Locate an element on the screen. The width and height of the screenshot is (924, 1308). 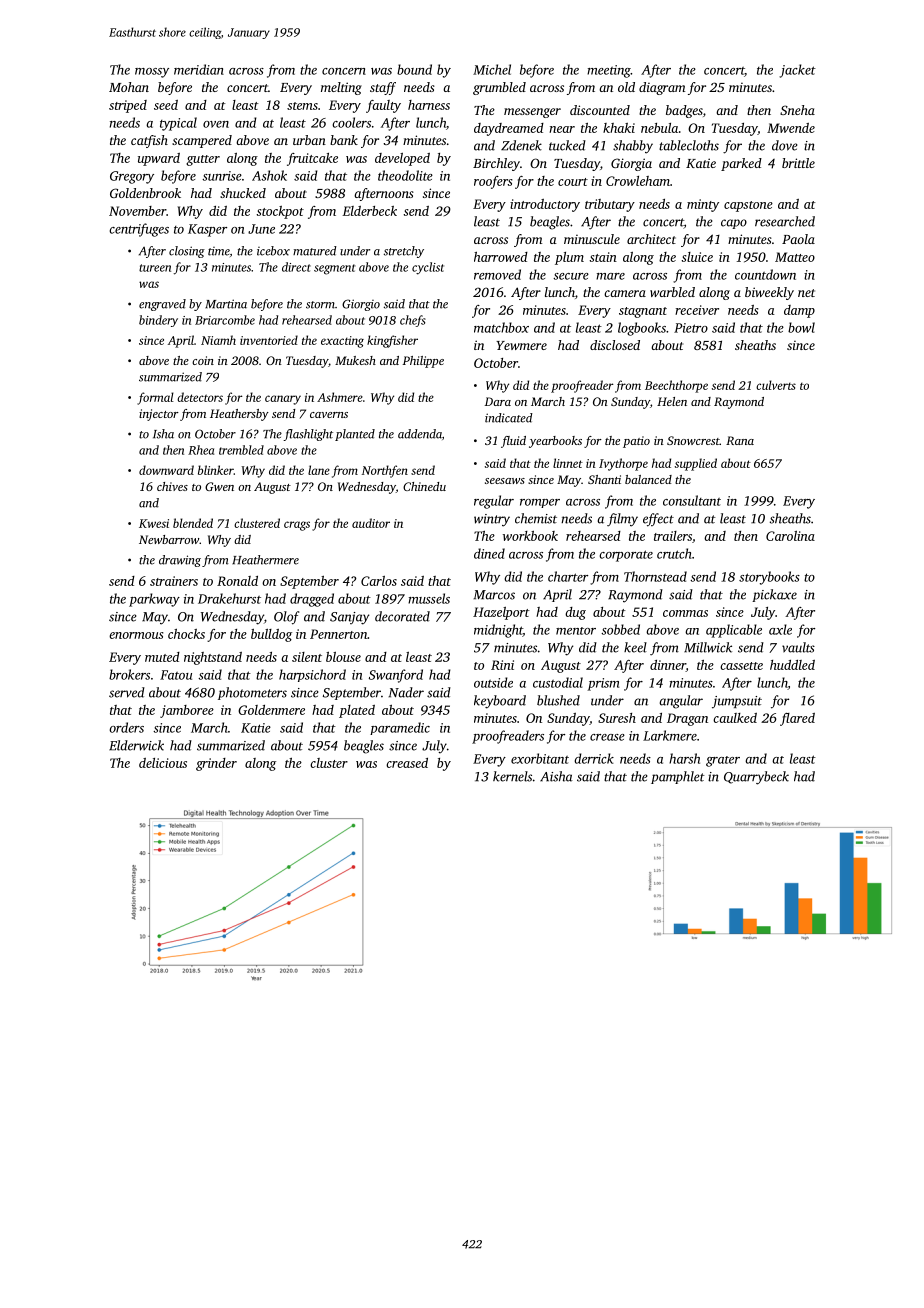
staff is located at coordinates (383, 88).
